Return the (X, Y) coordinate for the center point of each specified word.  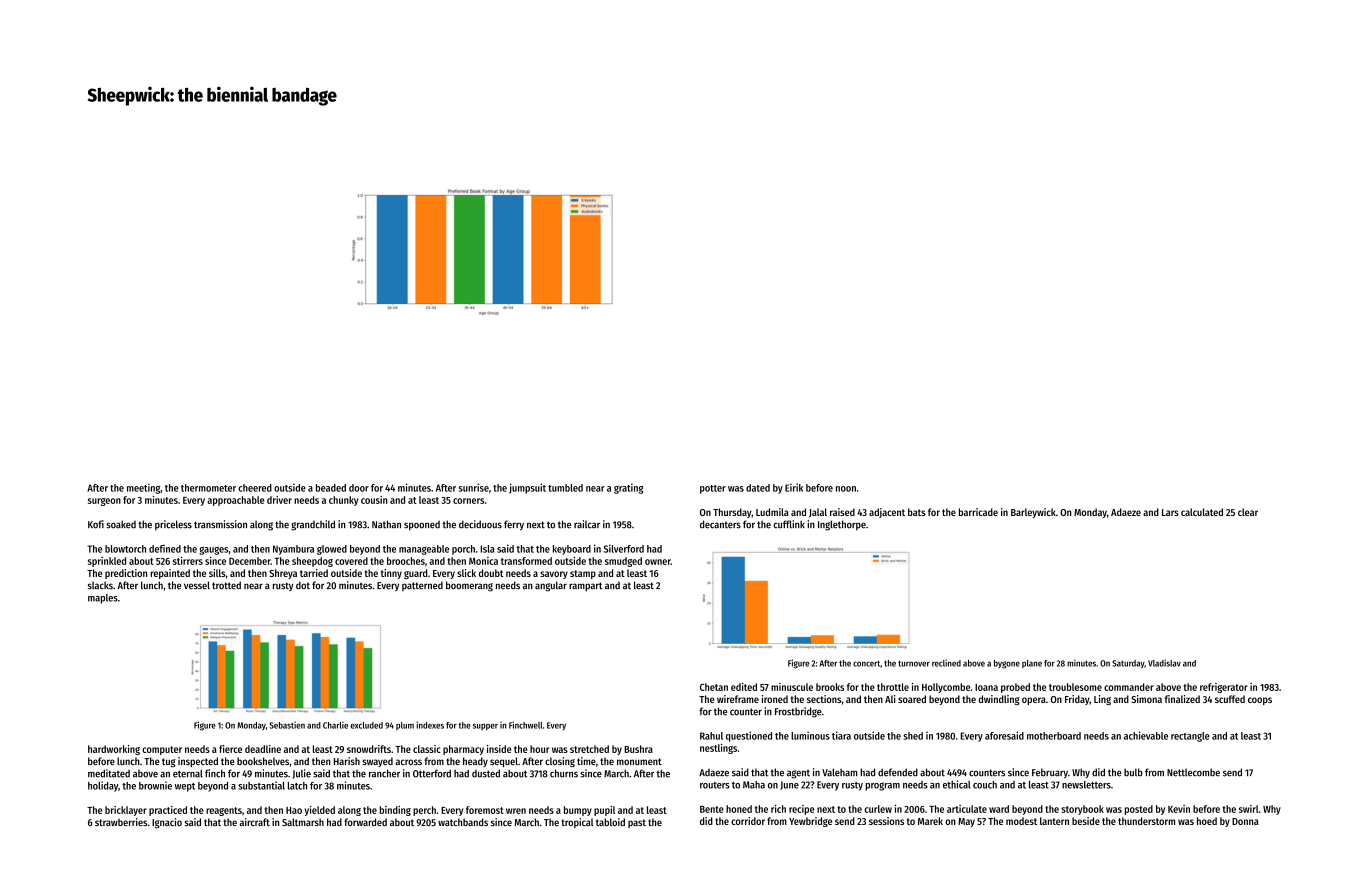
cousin (374, 500)
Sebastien (287, 725)
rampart (585, 586)
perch (424, 811)
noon (846, 489)
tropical (577, 823)
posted (1139, 810)
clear (1248, 512)
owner (658, 562)
